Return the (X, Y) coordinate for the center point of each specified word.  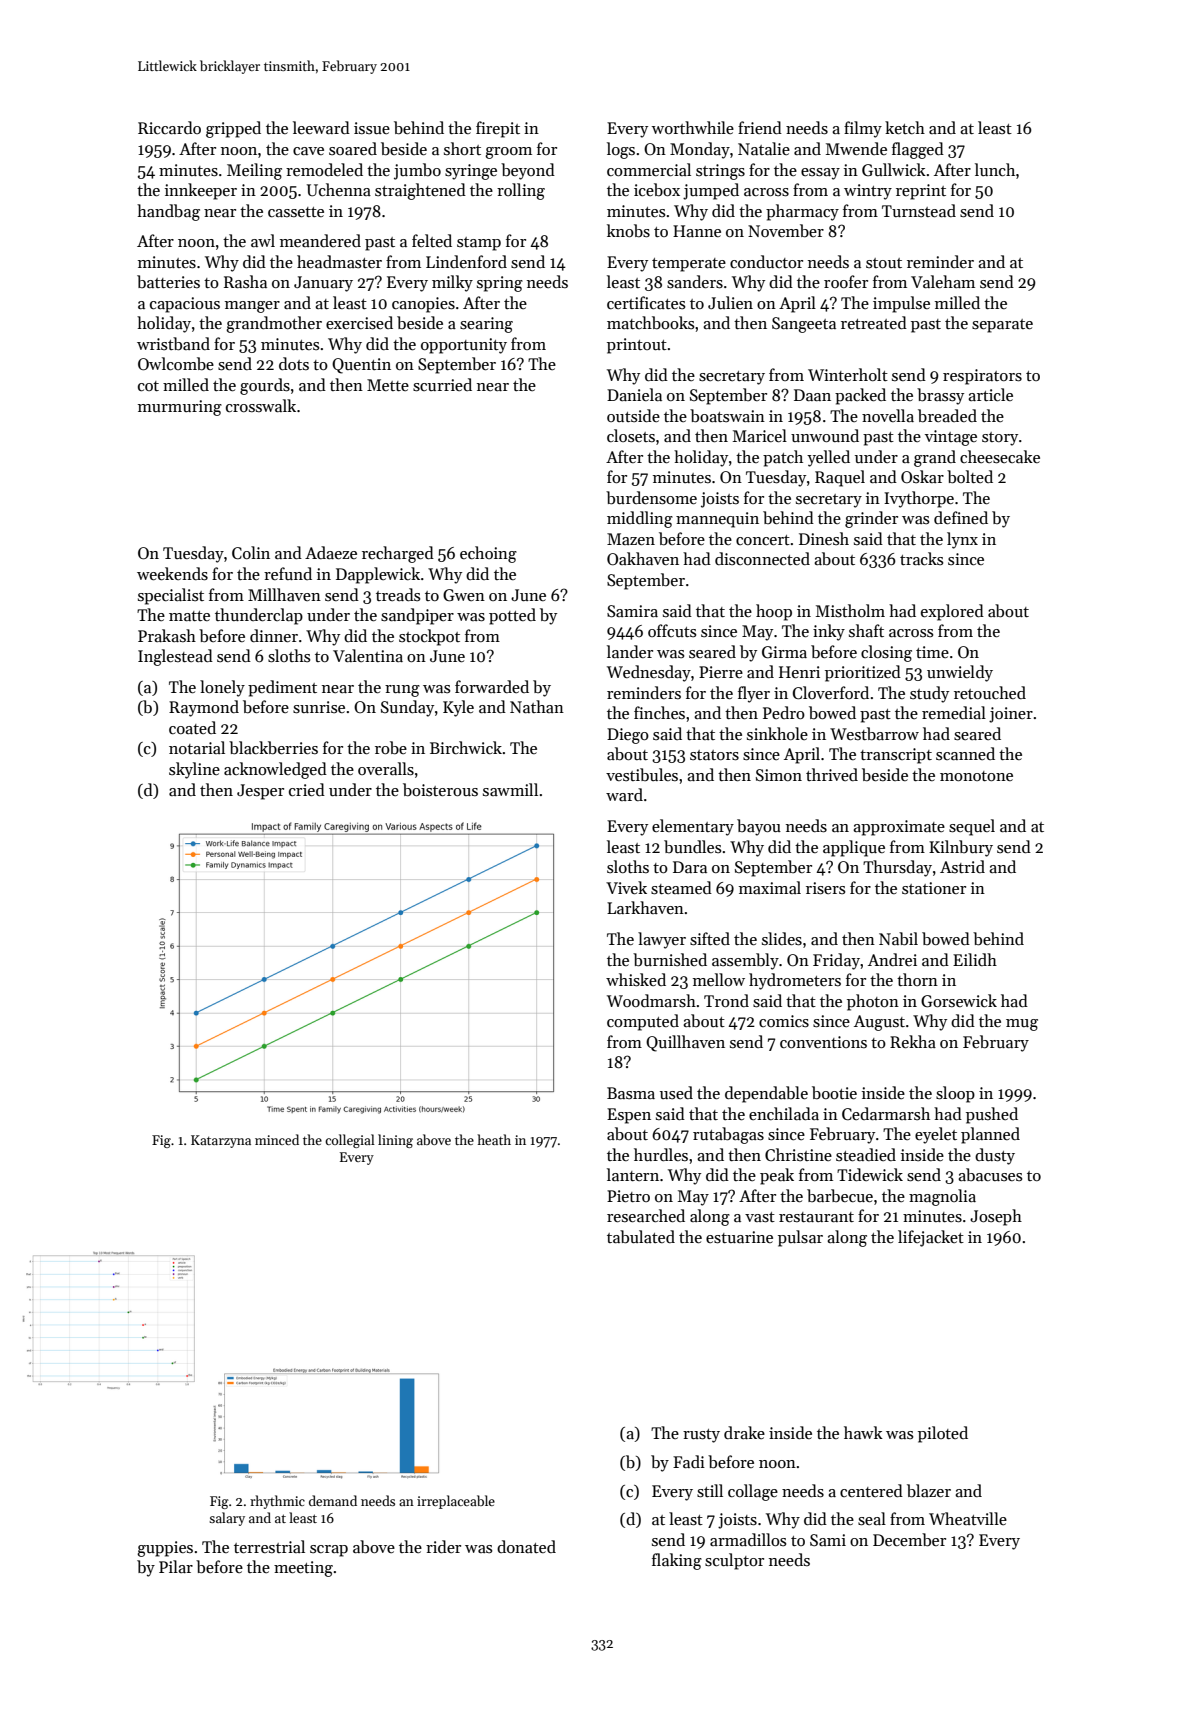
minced (277, 1139)
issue (372, 128)
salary (227, 1519)
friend (760, 127)
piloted (943, 1434)
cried (307, 789)
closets (631, 435)
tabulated (641, 1237)
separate (1002, 326)
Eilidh (975, 959)
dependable (766, 1094)
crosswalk (261, 405)
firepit (498, 129)
